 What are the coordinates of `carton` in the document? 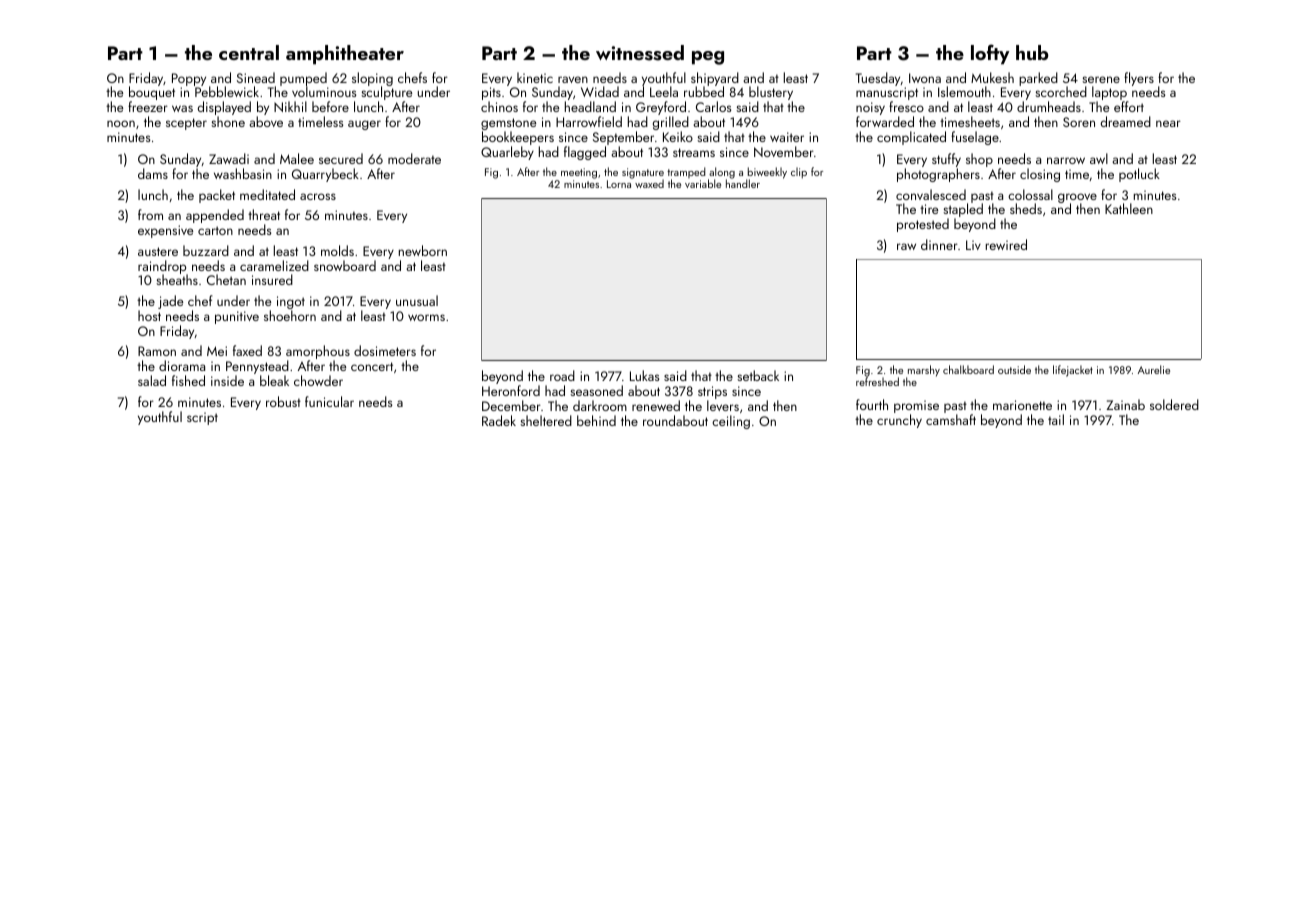 It's located at (215, 230).
